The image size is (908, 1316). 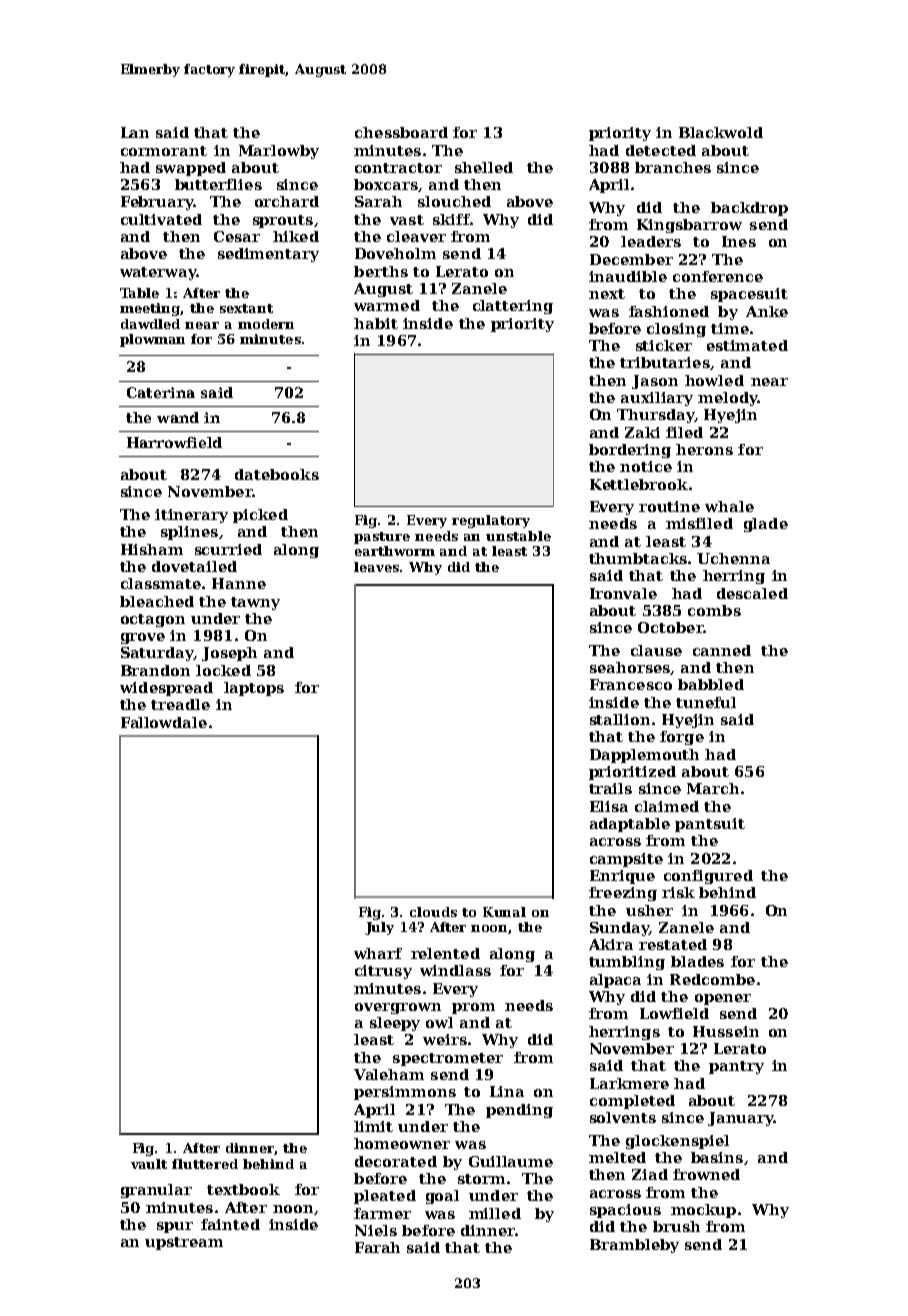 I want to click on datebooks, so click(x=277, y=474).
